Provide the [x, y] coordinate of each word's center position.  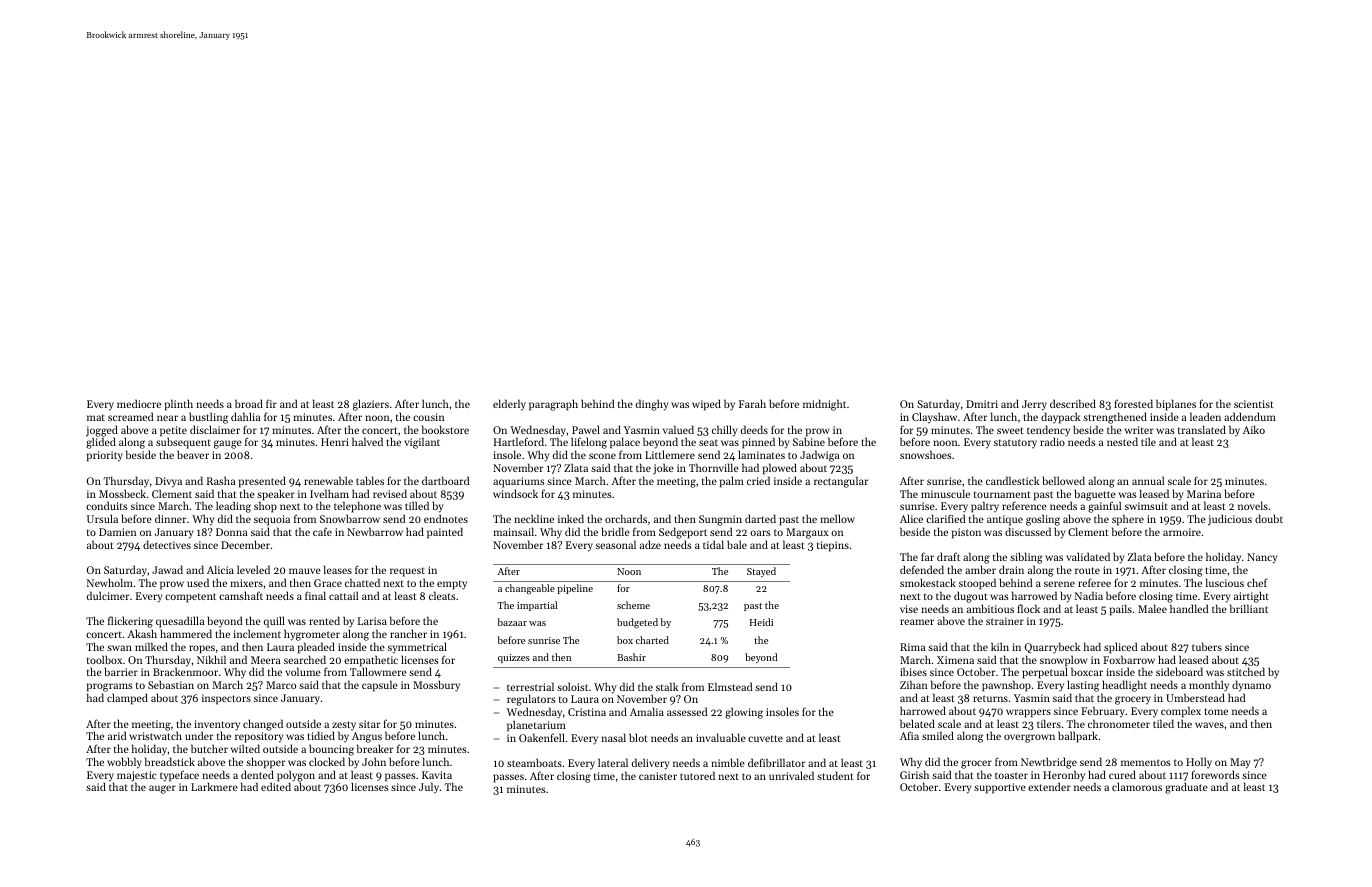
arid [117, 735]
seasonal [616, 544]
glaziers [371, 405]
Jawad [167, 569]
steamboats [534, 762]
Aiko [1254, 429]
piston [966, 533]
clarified [945, 518]
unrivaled [791, 775]
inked [571, 518]
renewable [328, 480]
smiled [938, 735]
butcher [209, 748]
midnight [824, 405]
